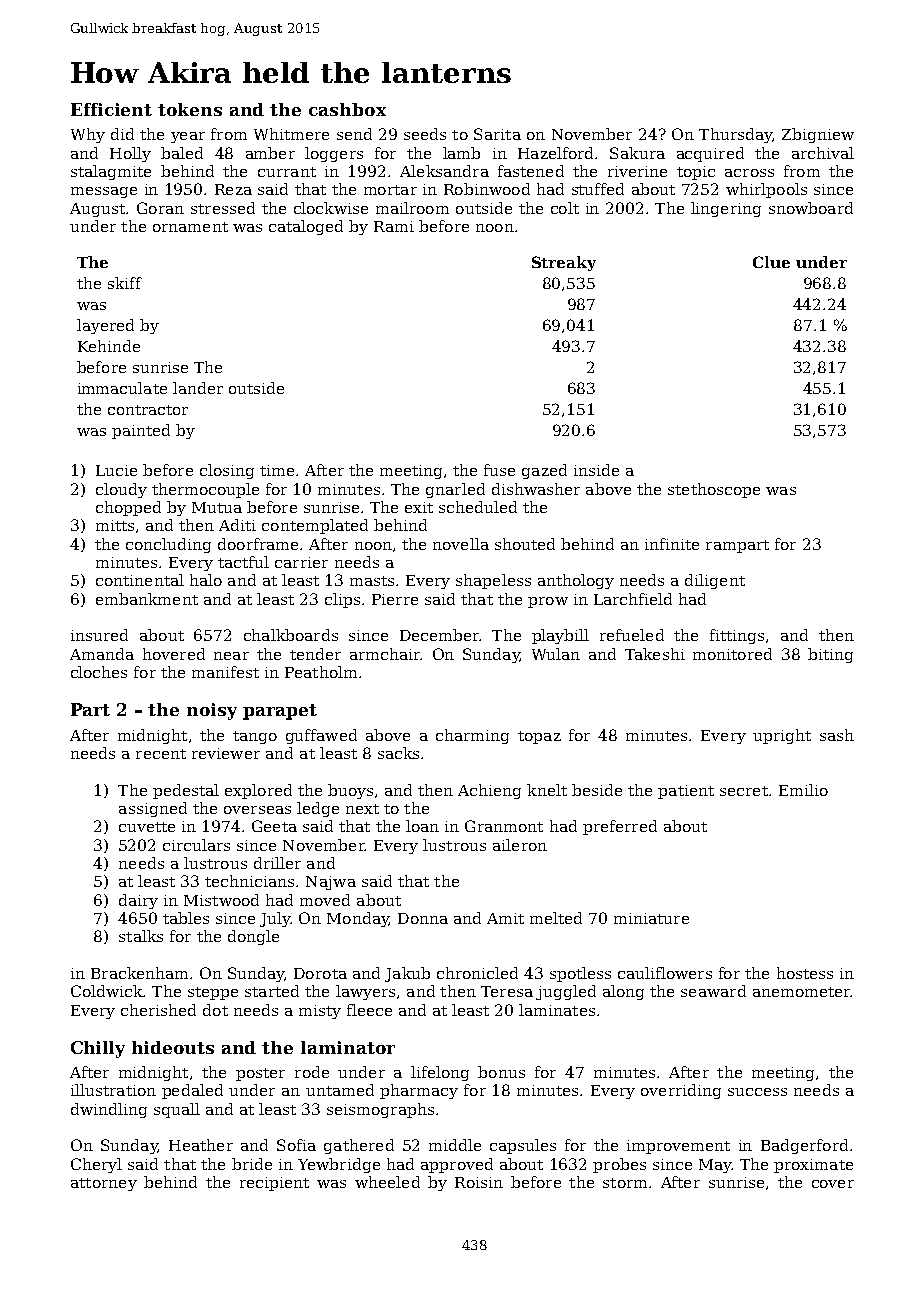 This screenshot has height=1308, width=924. What do you see at coordinates (291, 134) in the screenshot?
I see `Whitmere` at bounding box center [291, 134].
